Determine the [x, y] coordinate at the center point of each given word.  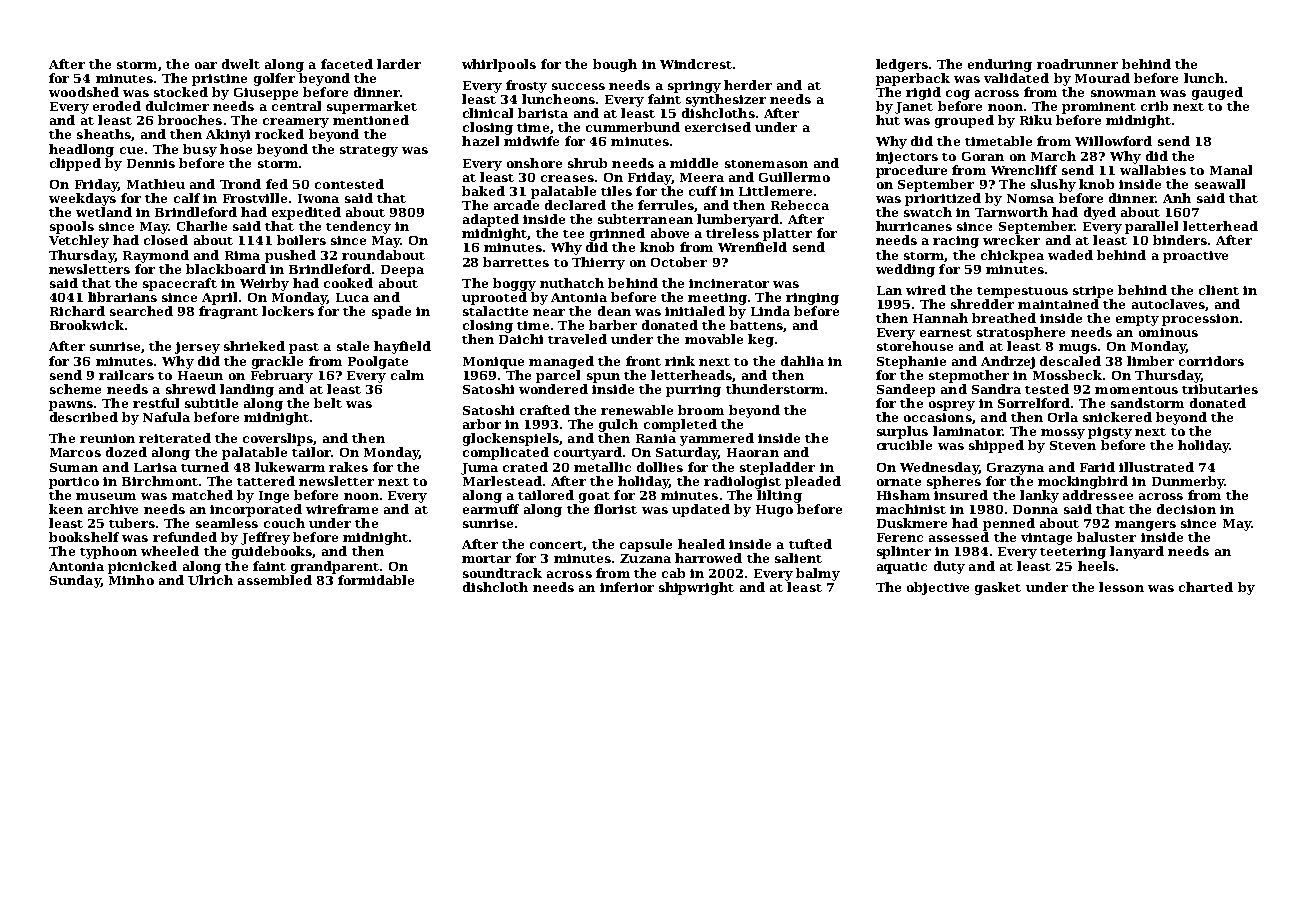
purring [693, 391]
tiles [616, 191]
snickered [1117, 417]
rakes [348, 467]
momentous [1136, 390]
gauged [1217, 93]
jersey [197, 348]
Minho [131, 580]
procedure [911, 171]
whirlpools [499, 65]
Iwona [318, 198]
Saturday [687, 453]
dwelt [241, 64]
